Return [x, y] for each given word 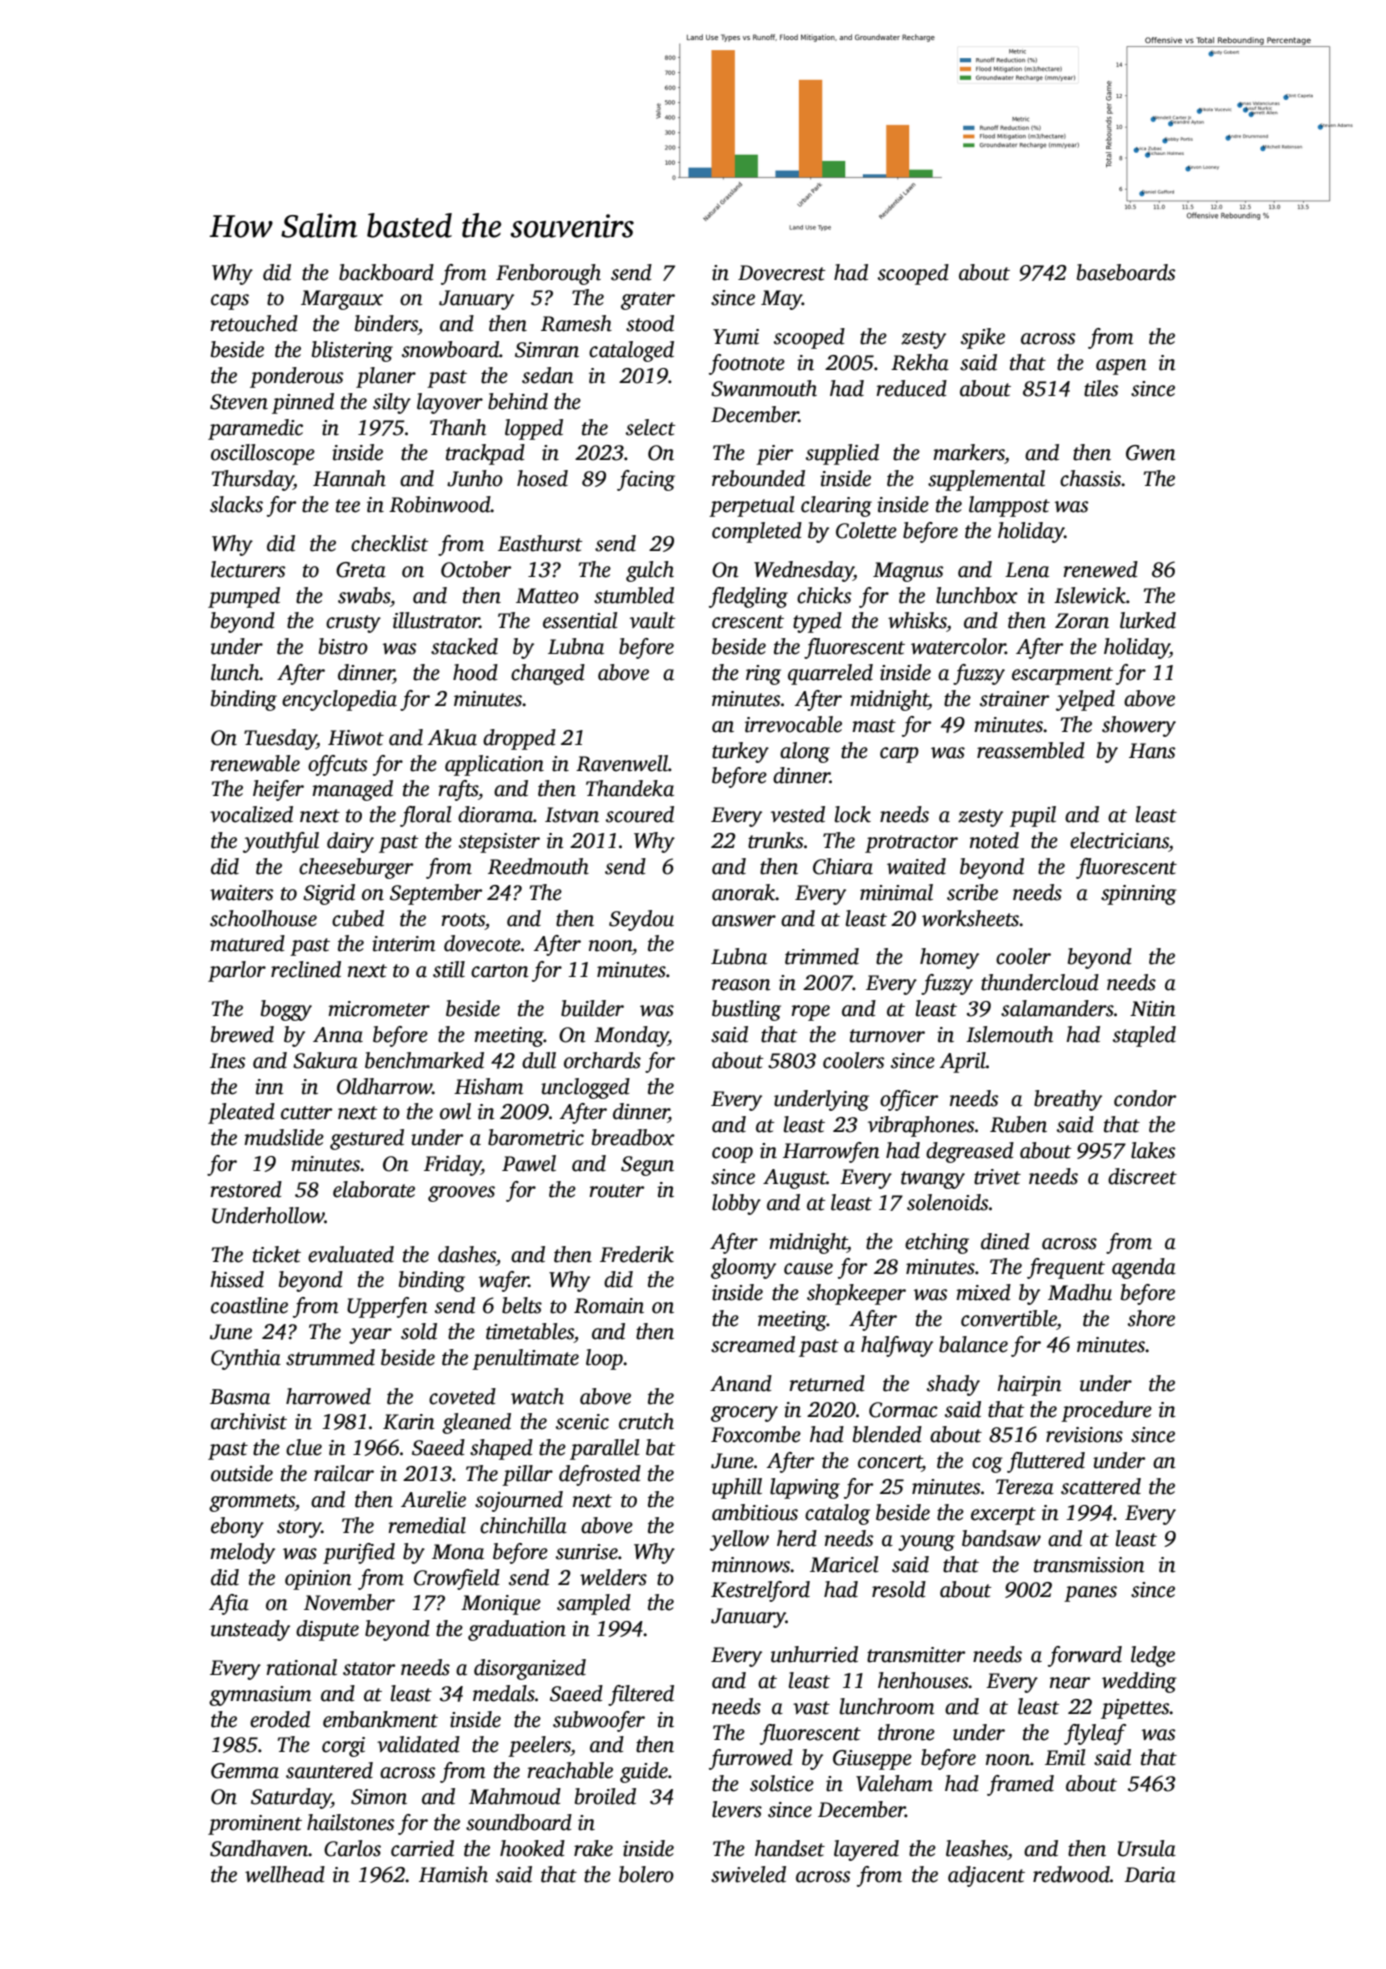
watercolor [958, 646]
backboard [386, 272]
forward [1085, 1656]
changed [548, 674]
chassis [1090, 478]
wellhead [285, 1874]
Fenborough [548, 274]
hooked [532, 1848]
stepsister [499, 843]
